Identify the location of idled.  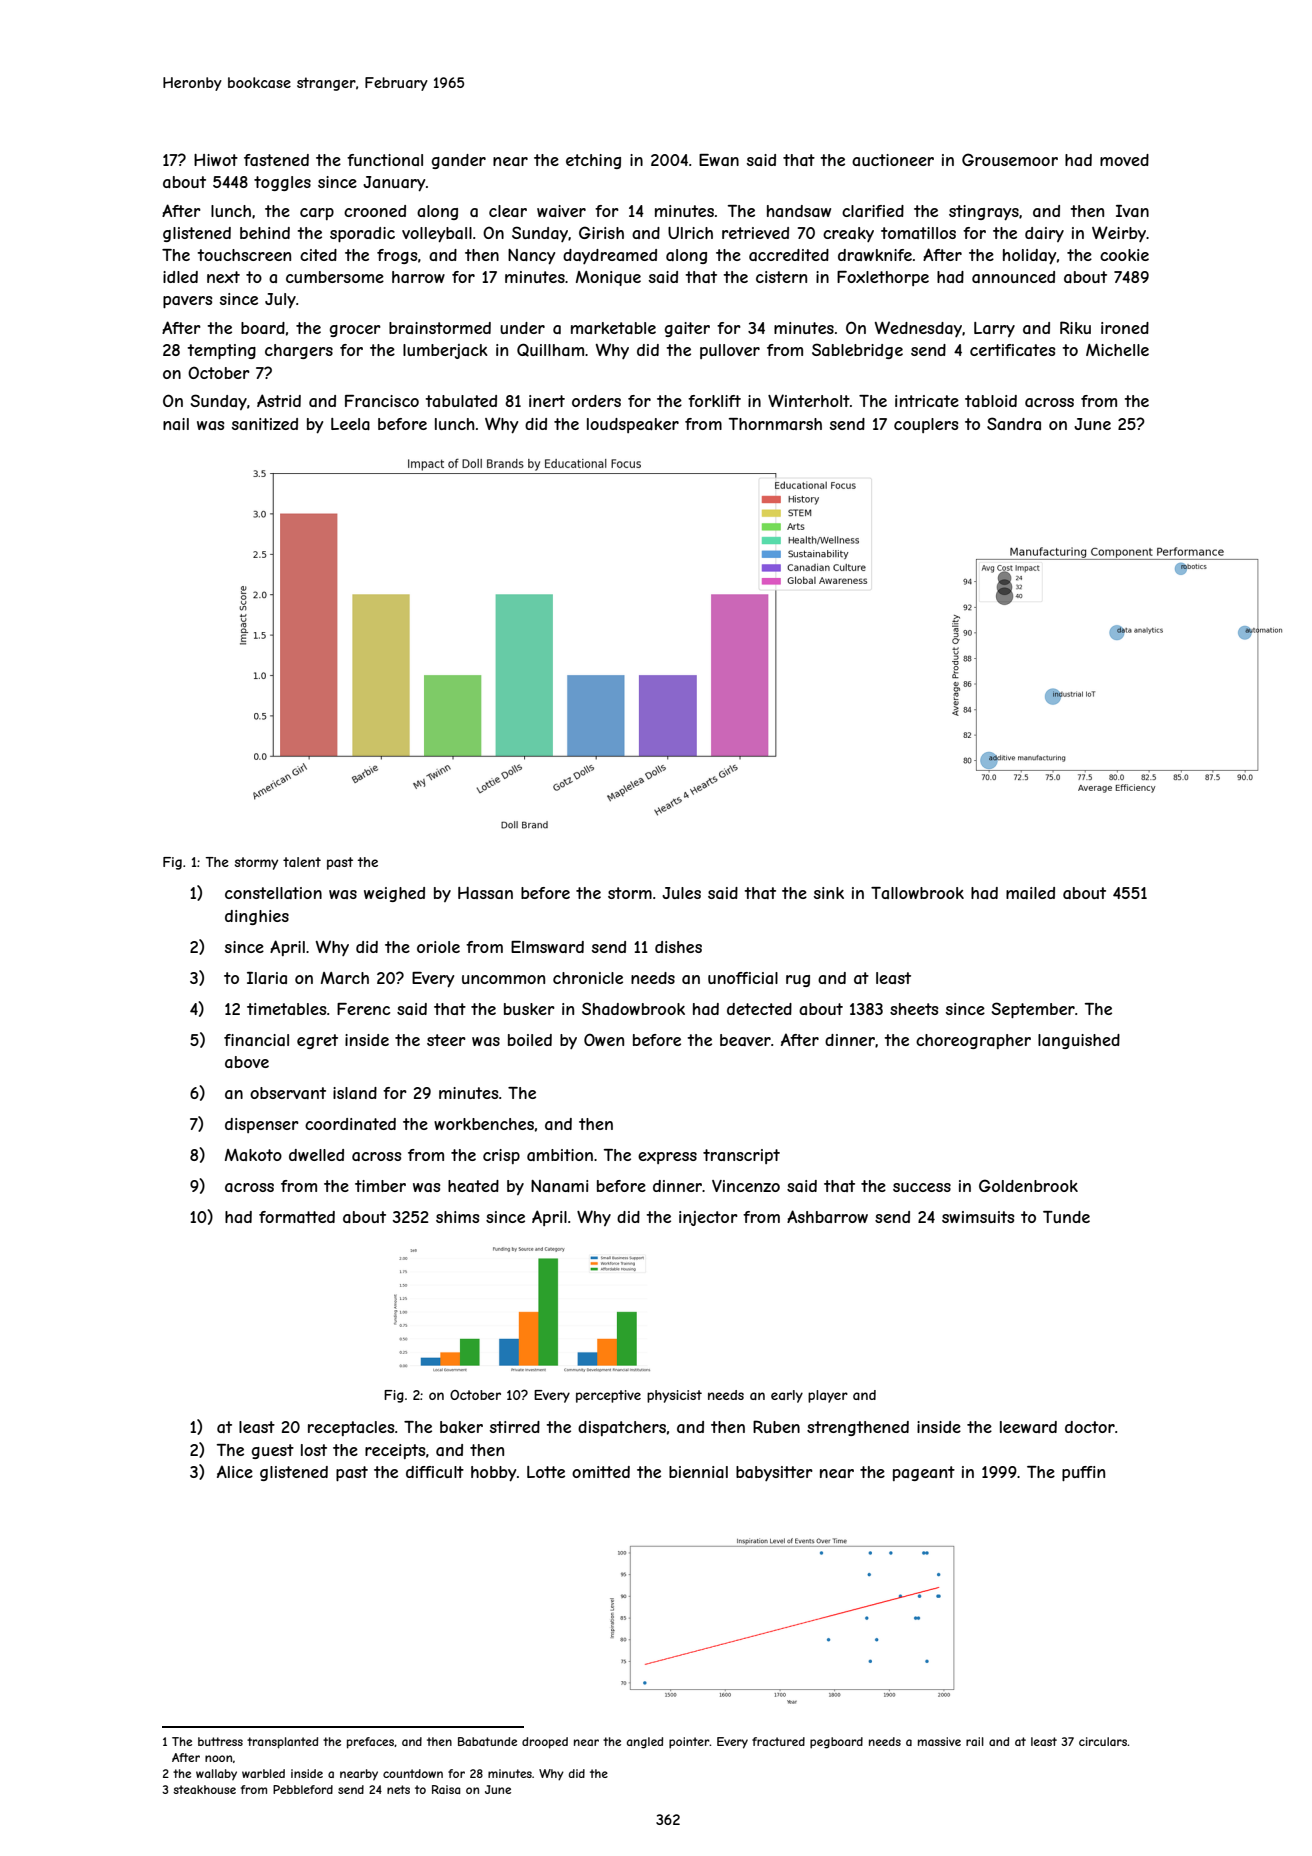
(180, 277).
